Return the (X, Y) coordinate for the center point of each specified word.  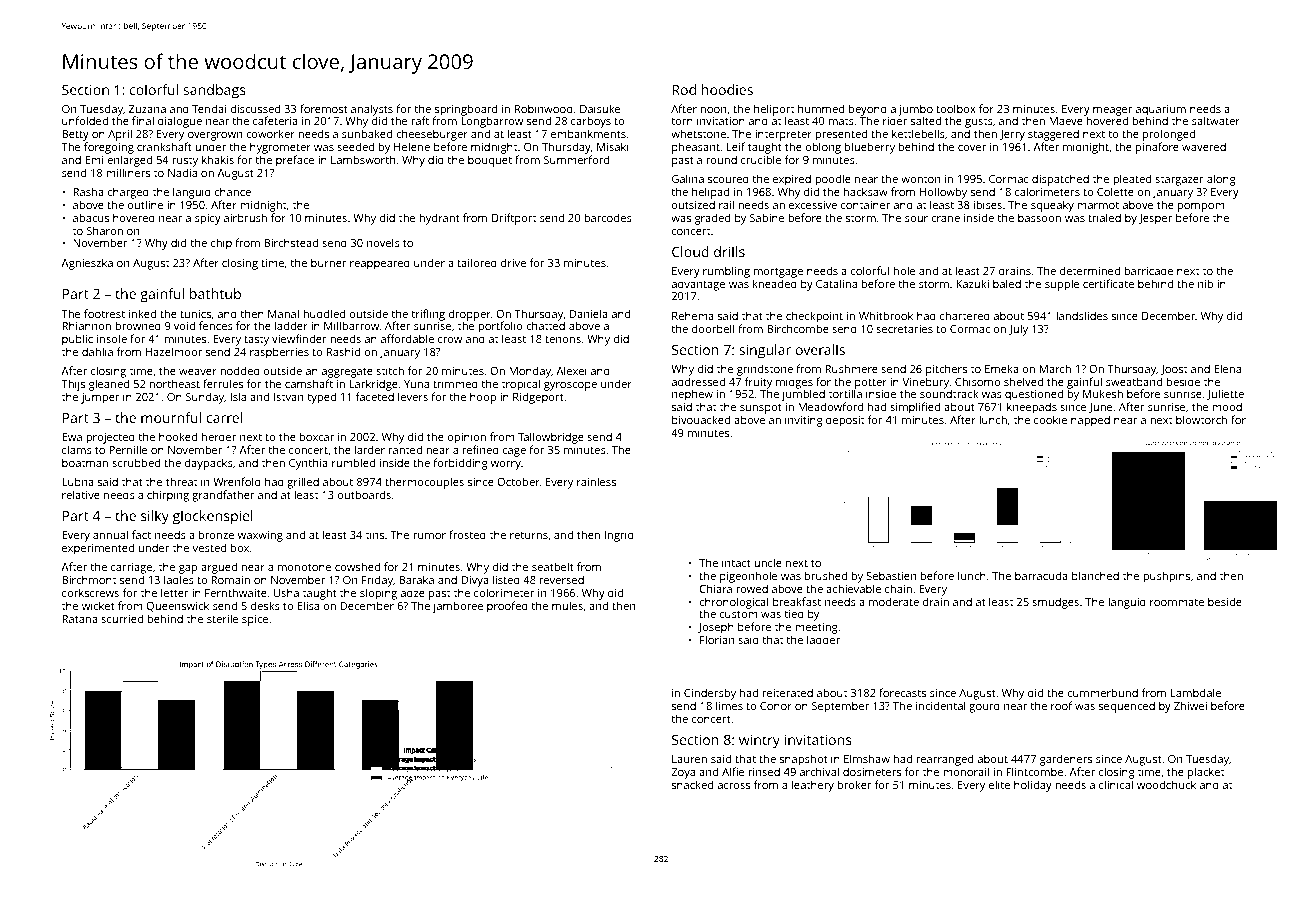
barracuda (1041, 575)
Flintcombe (1034, 771)
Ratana (80, 619)
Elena (1227, 368)
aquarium (1161, 111)
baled (1007, 283)
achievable (853, 588)
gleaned (109, 385)
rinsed (764, 771)
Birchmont (89, 579)
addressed (698, 381)
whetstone (698, 133)
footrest (104, 313)
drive (513, 262)
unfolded (85, 120)
